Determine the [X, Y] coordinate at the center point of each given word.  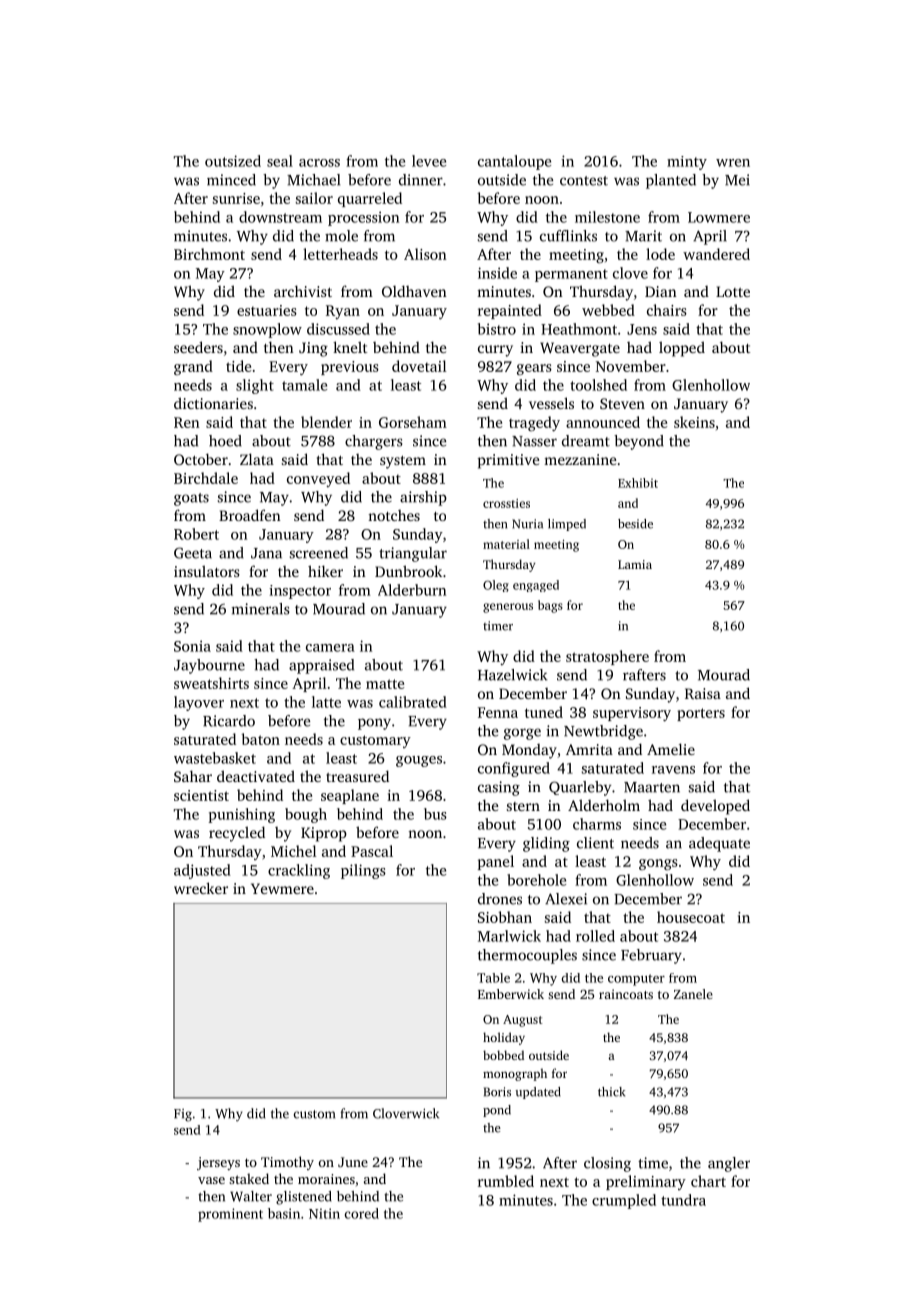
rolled [595, 936]
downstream [280, 217]
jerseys [218, 1163]
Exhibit [638, 483]
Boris [497, 1092]
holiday [504, 1038]
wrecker [201, 888]
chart [708, 1181]
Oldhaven [414, 291]
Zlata [257, 459]
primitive [508, 461]
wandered [716, 254]
